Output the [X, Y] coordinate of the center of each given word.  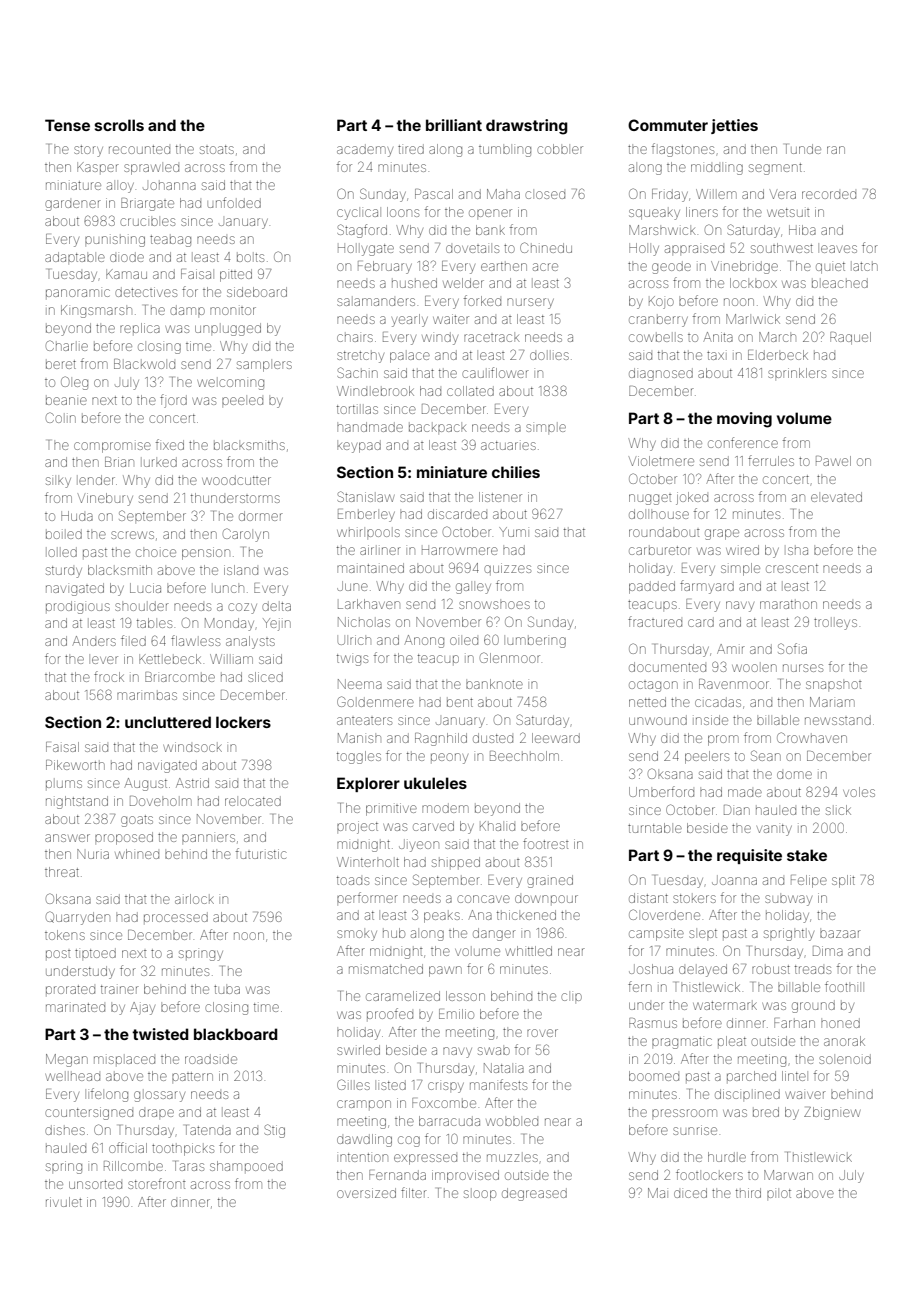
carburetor [660, 550]
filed [133, 640]
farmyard [707, 587]
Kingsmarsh [96, 311]
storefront [157, 1183]
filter [414, 1192]
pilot [779, 1193]
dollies [549, 356]
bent [460, 702]
